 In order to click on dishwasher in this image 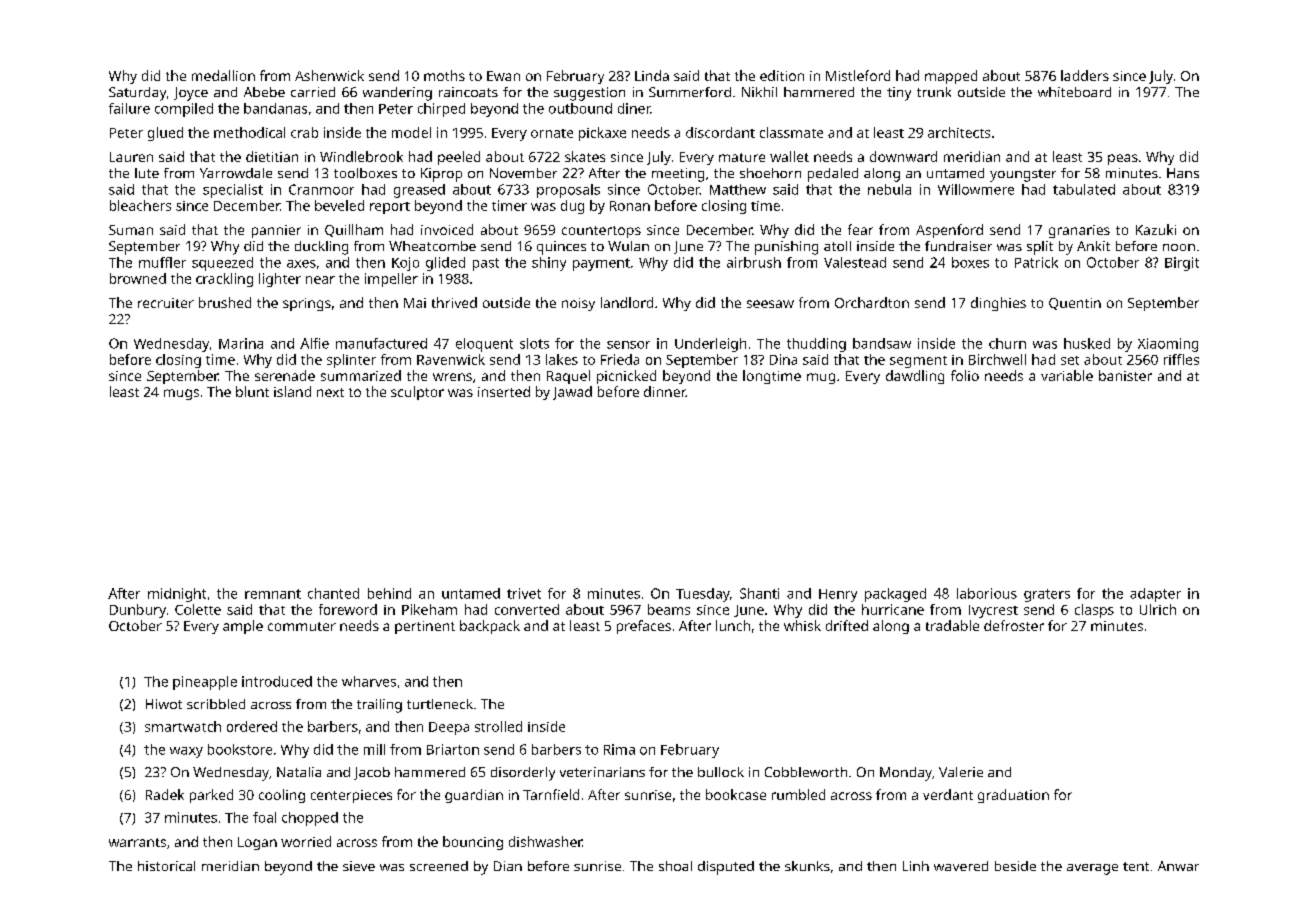, I will do `click(545, 841)`.
